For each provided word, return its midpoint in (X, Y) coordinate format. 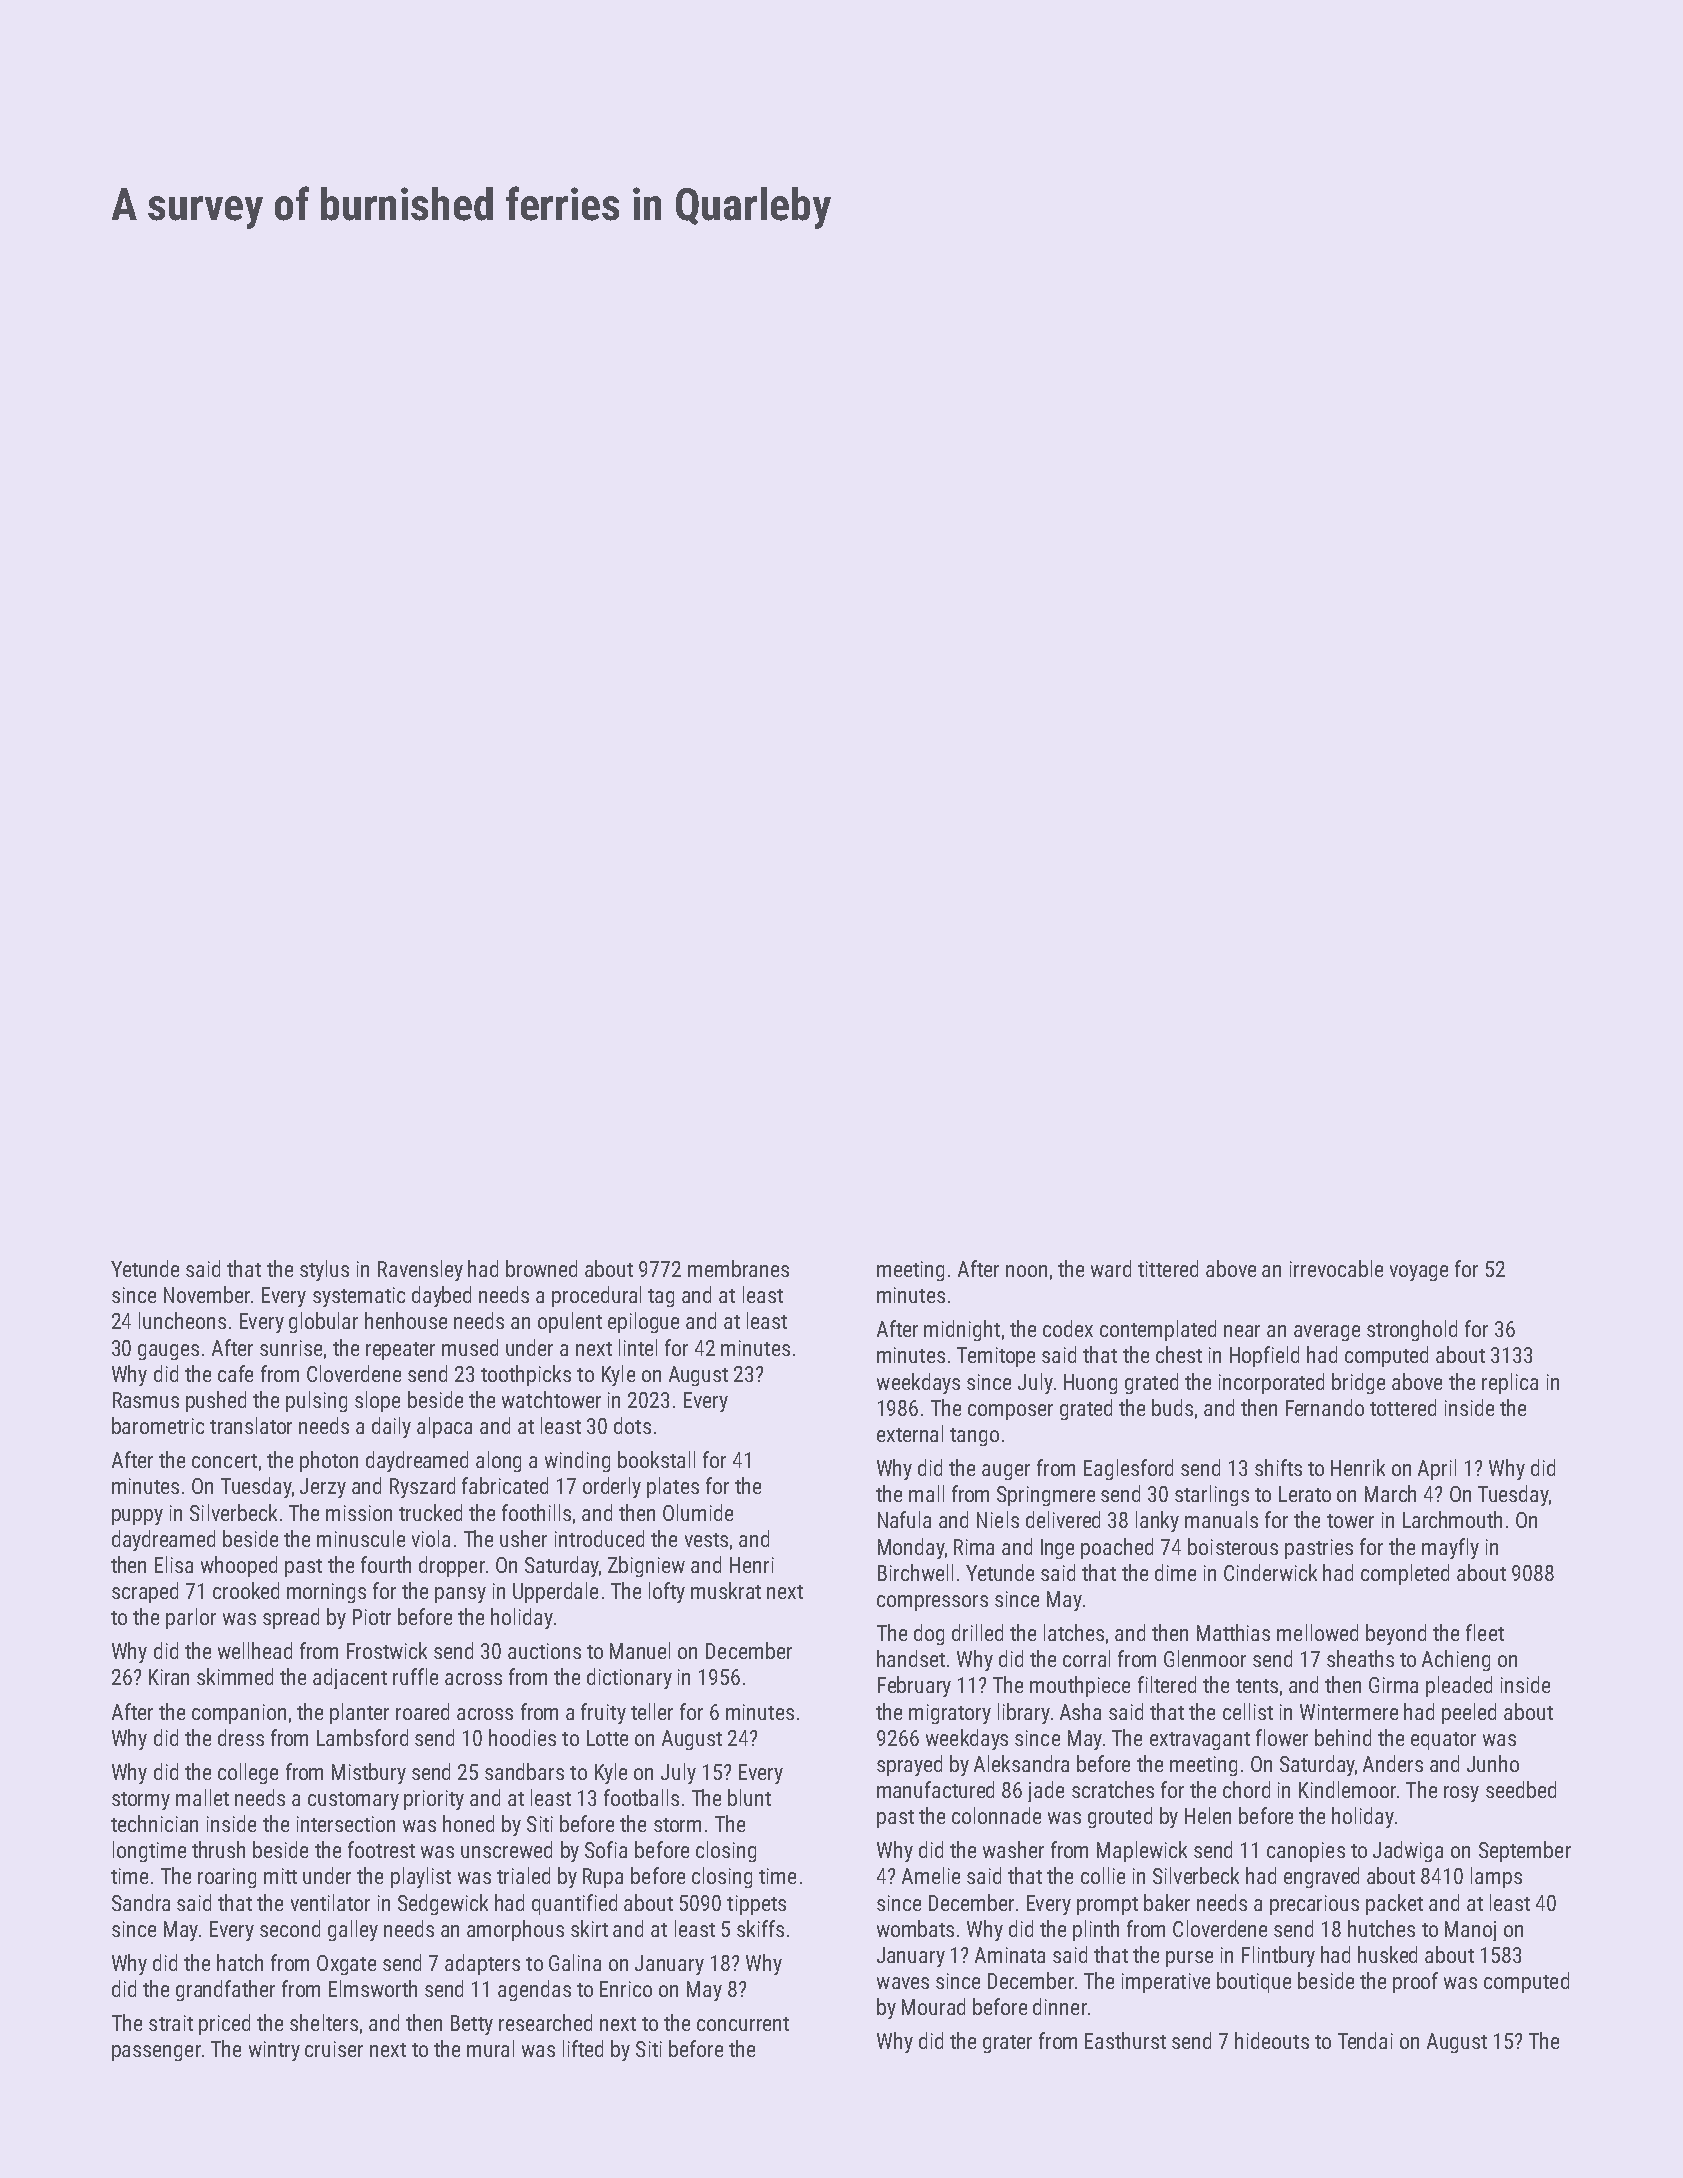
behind (1343, 1737)
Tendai (1365, 2040)
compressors (932, 1603)
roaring (227, 1878)
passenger (156, 2053)
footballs (641, 1797)
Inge (1057, 1549)
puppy (137, 1517)
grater (1007, 2044)
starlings (1212, 1495)
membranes (738, 1268)
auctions (544, 1651)
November (207, 1294)
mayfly (1450, 1548)
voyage (1419, 1273)
